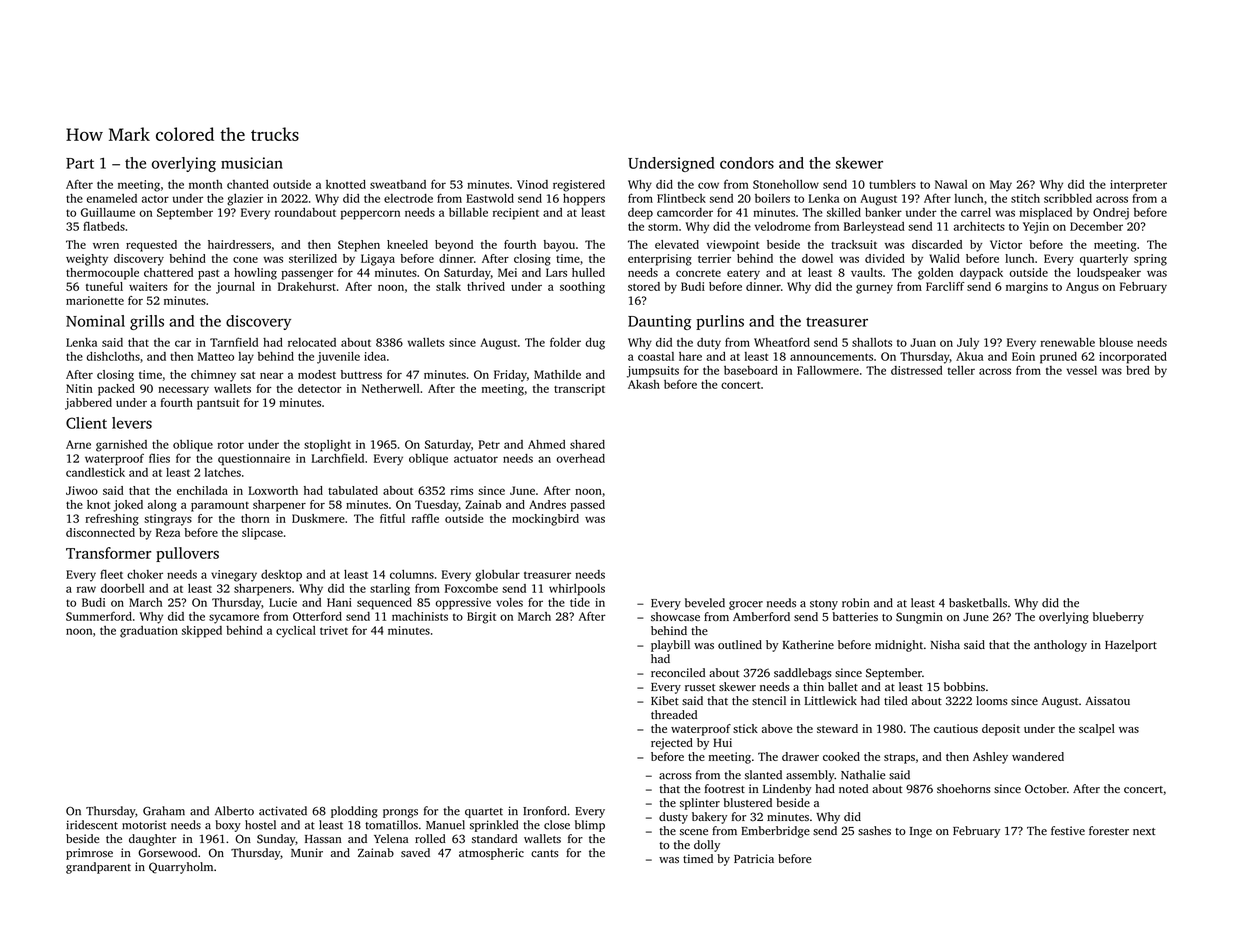 Image resolution: width=1233 pixels, height=952 pixels. What do you see at coordinates (714, 258) in the document?
I see `terrier` at bounding box center [714, 258].
